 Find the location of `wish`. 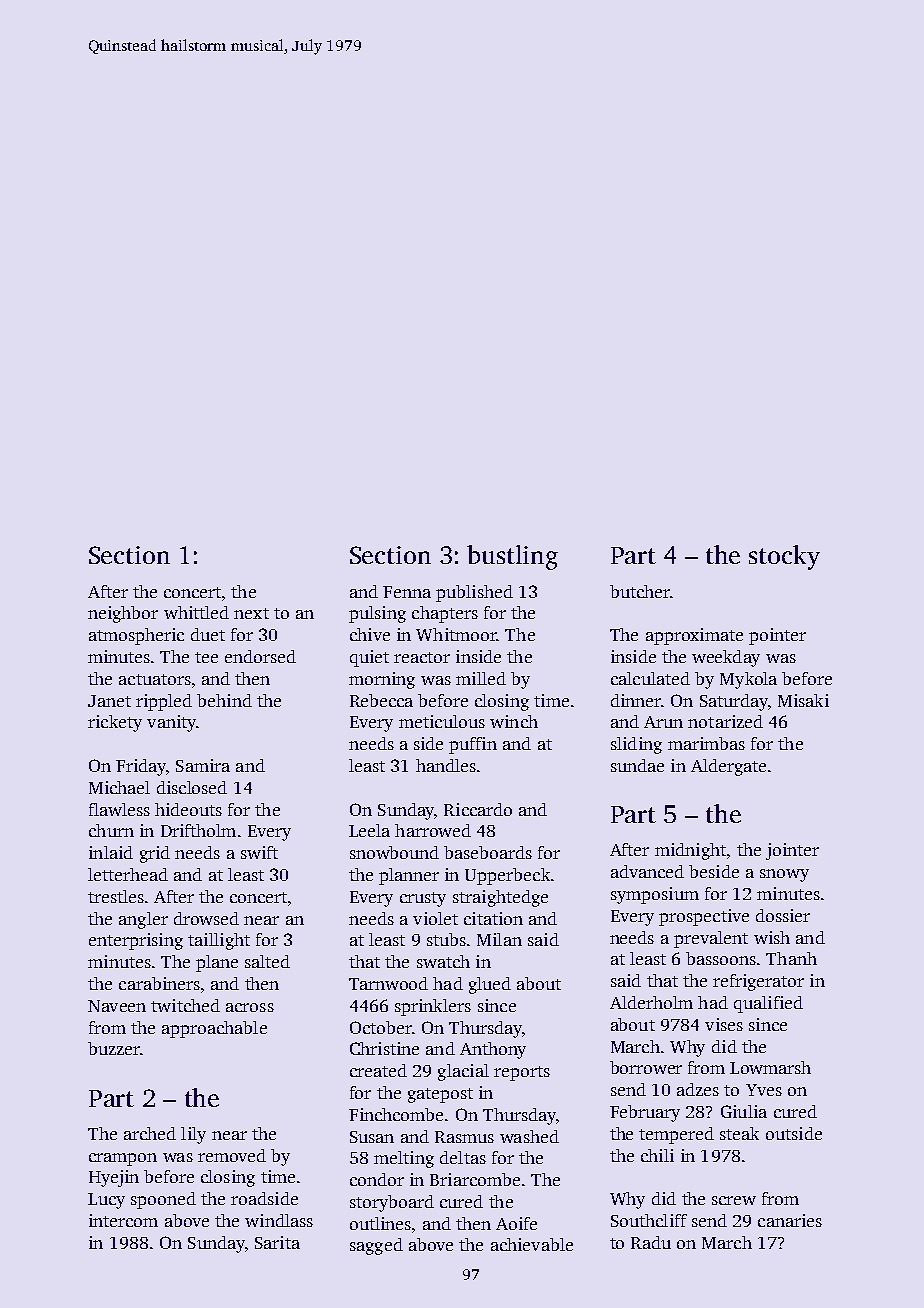

wish is located at coordinates (772, 937).
